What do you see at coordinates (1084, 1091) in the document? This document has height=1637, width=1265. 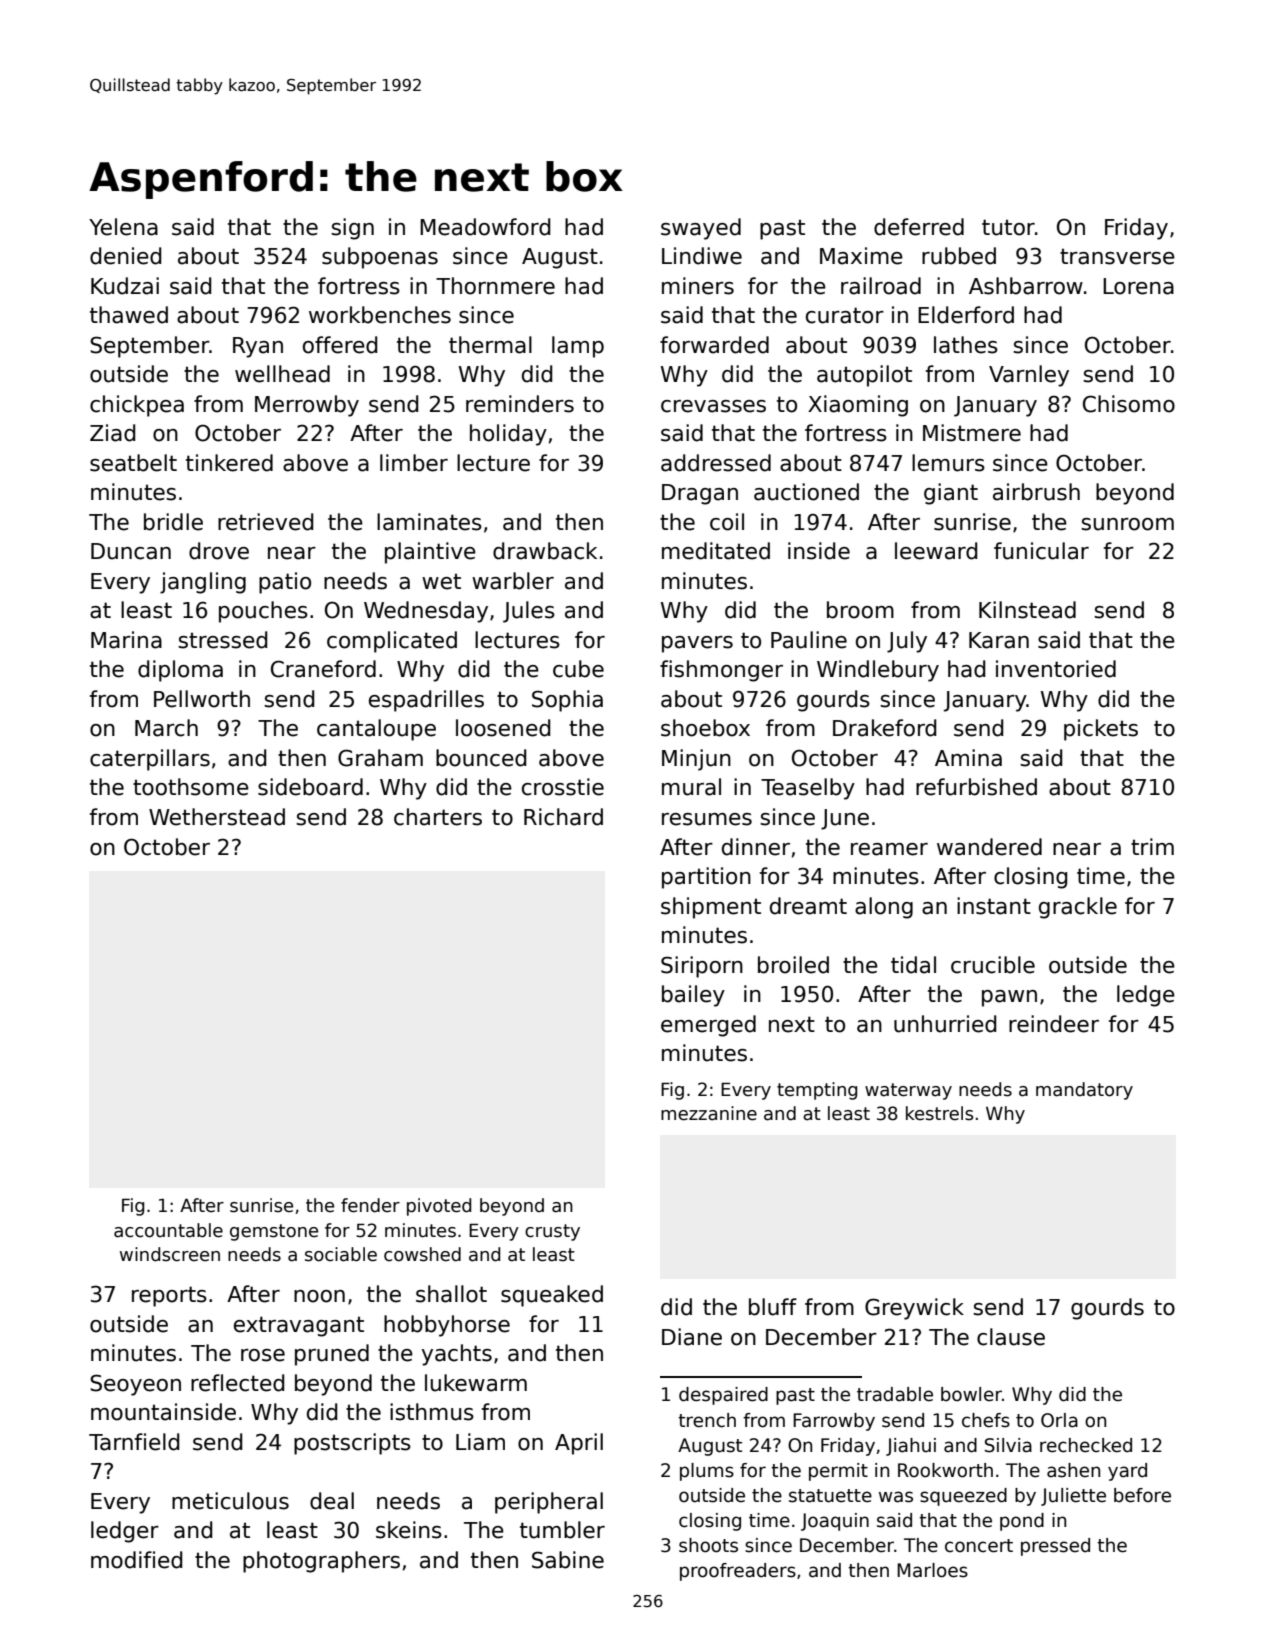 I see `mandatory` at bounding box center [1084, 1091].
